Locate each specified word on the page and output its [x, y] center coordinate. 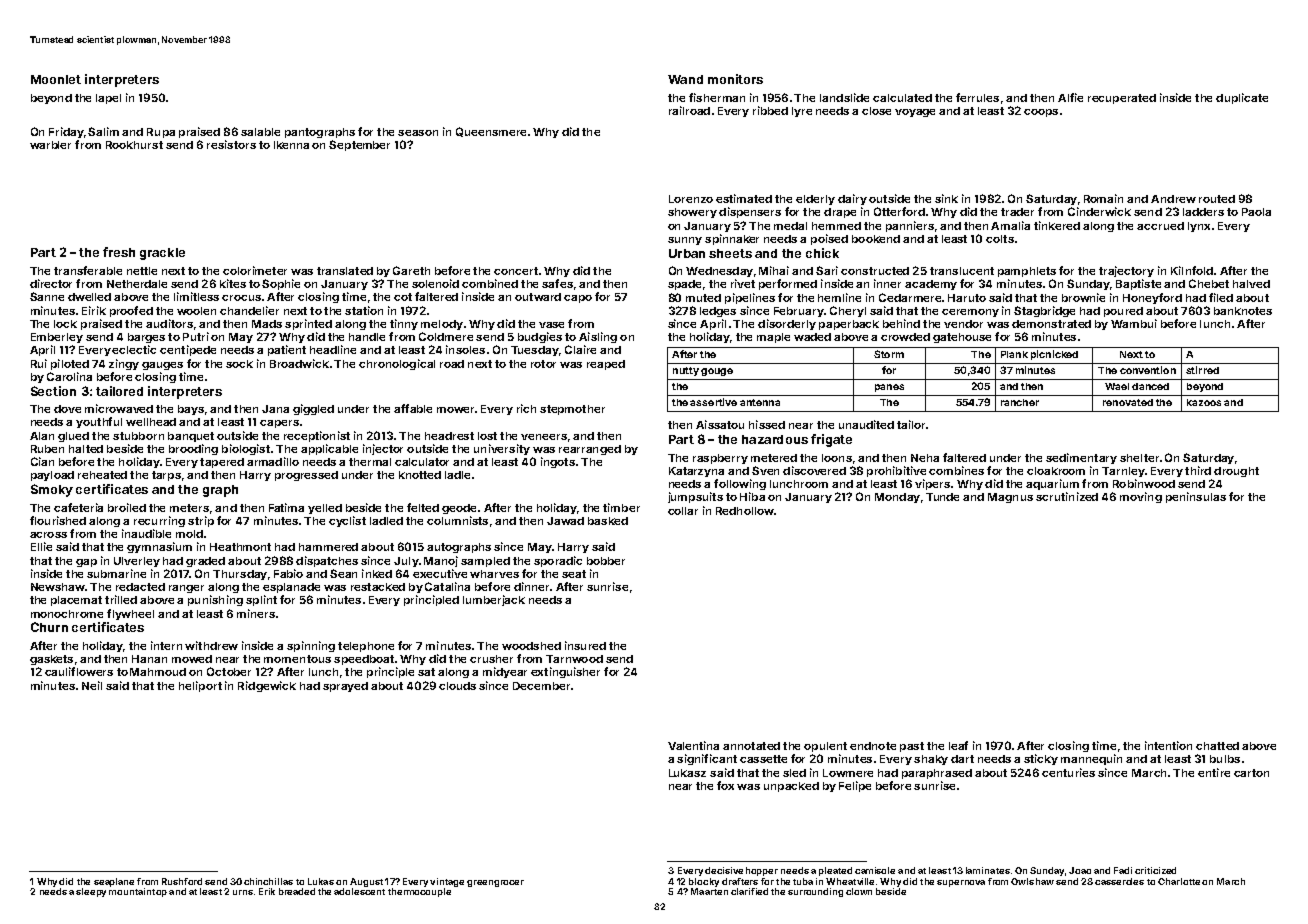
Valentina [693, 745]
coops [1041, 113]
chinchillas [268, 881]
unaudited [866, 424]
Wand [685, 79]
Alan [42, 436]
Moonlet [56, 79]
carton [1251, 773]
